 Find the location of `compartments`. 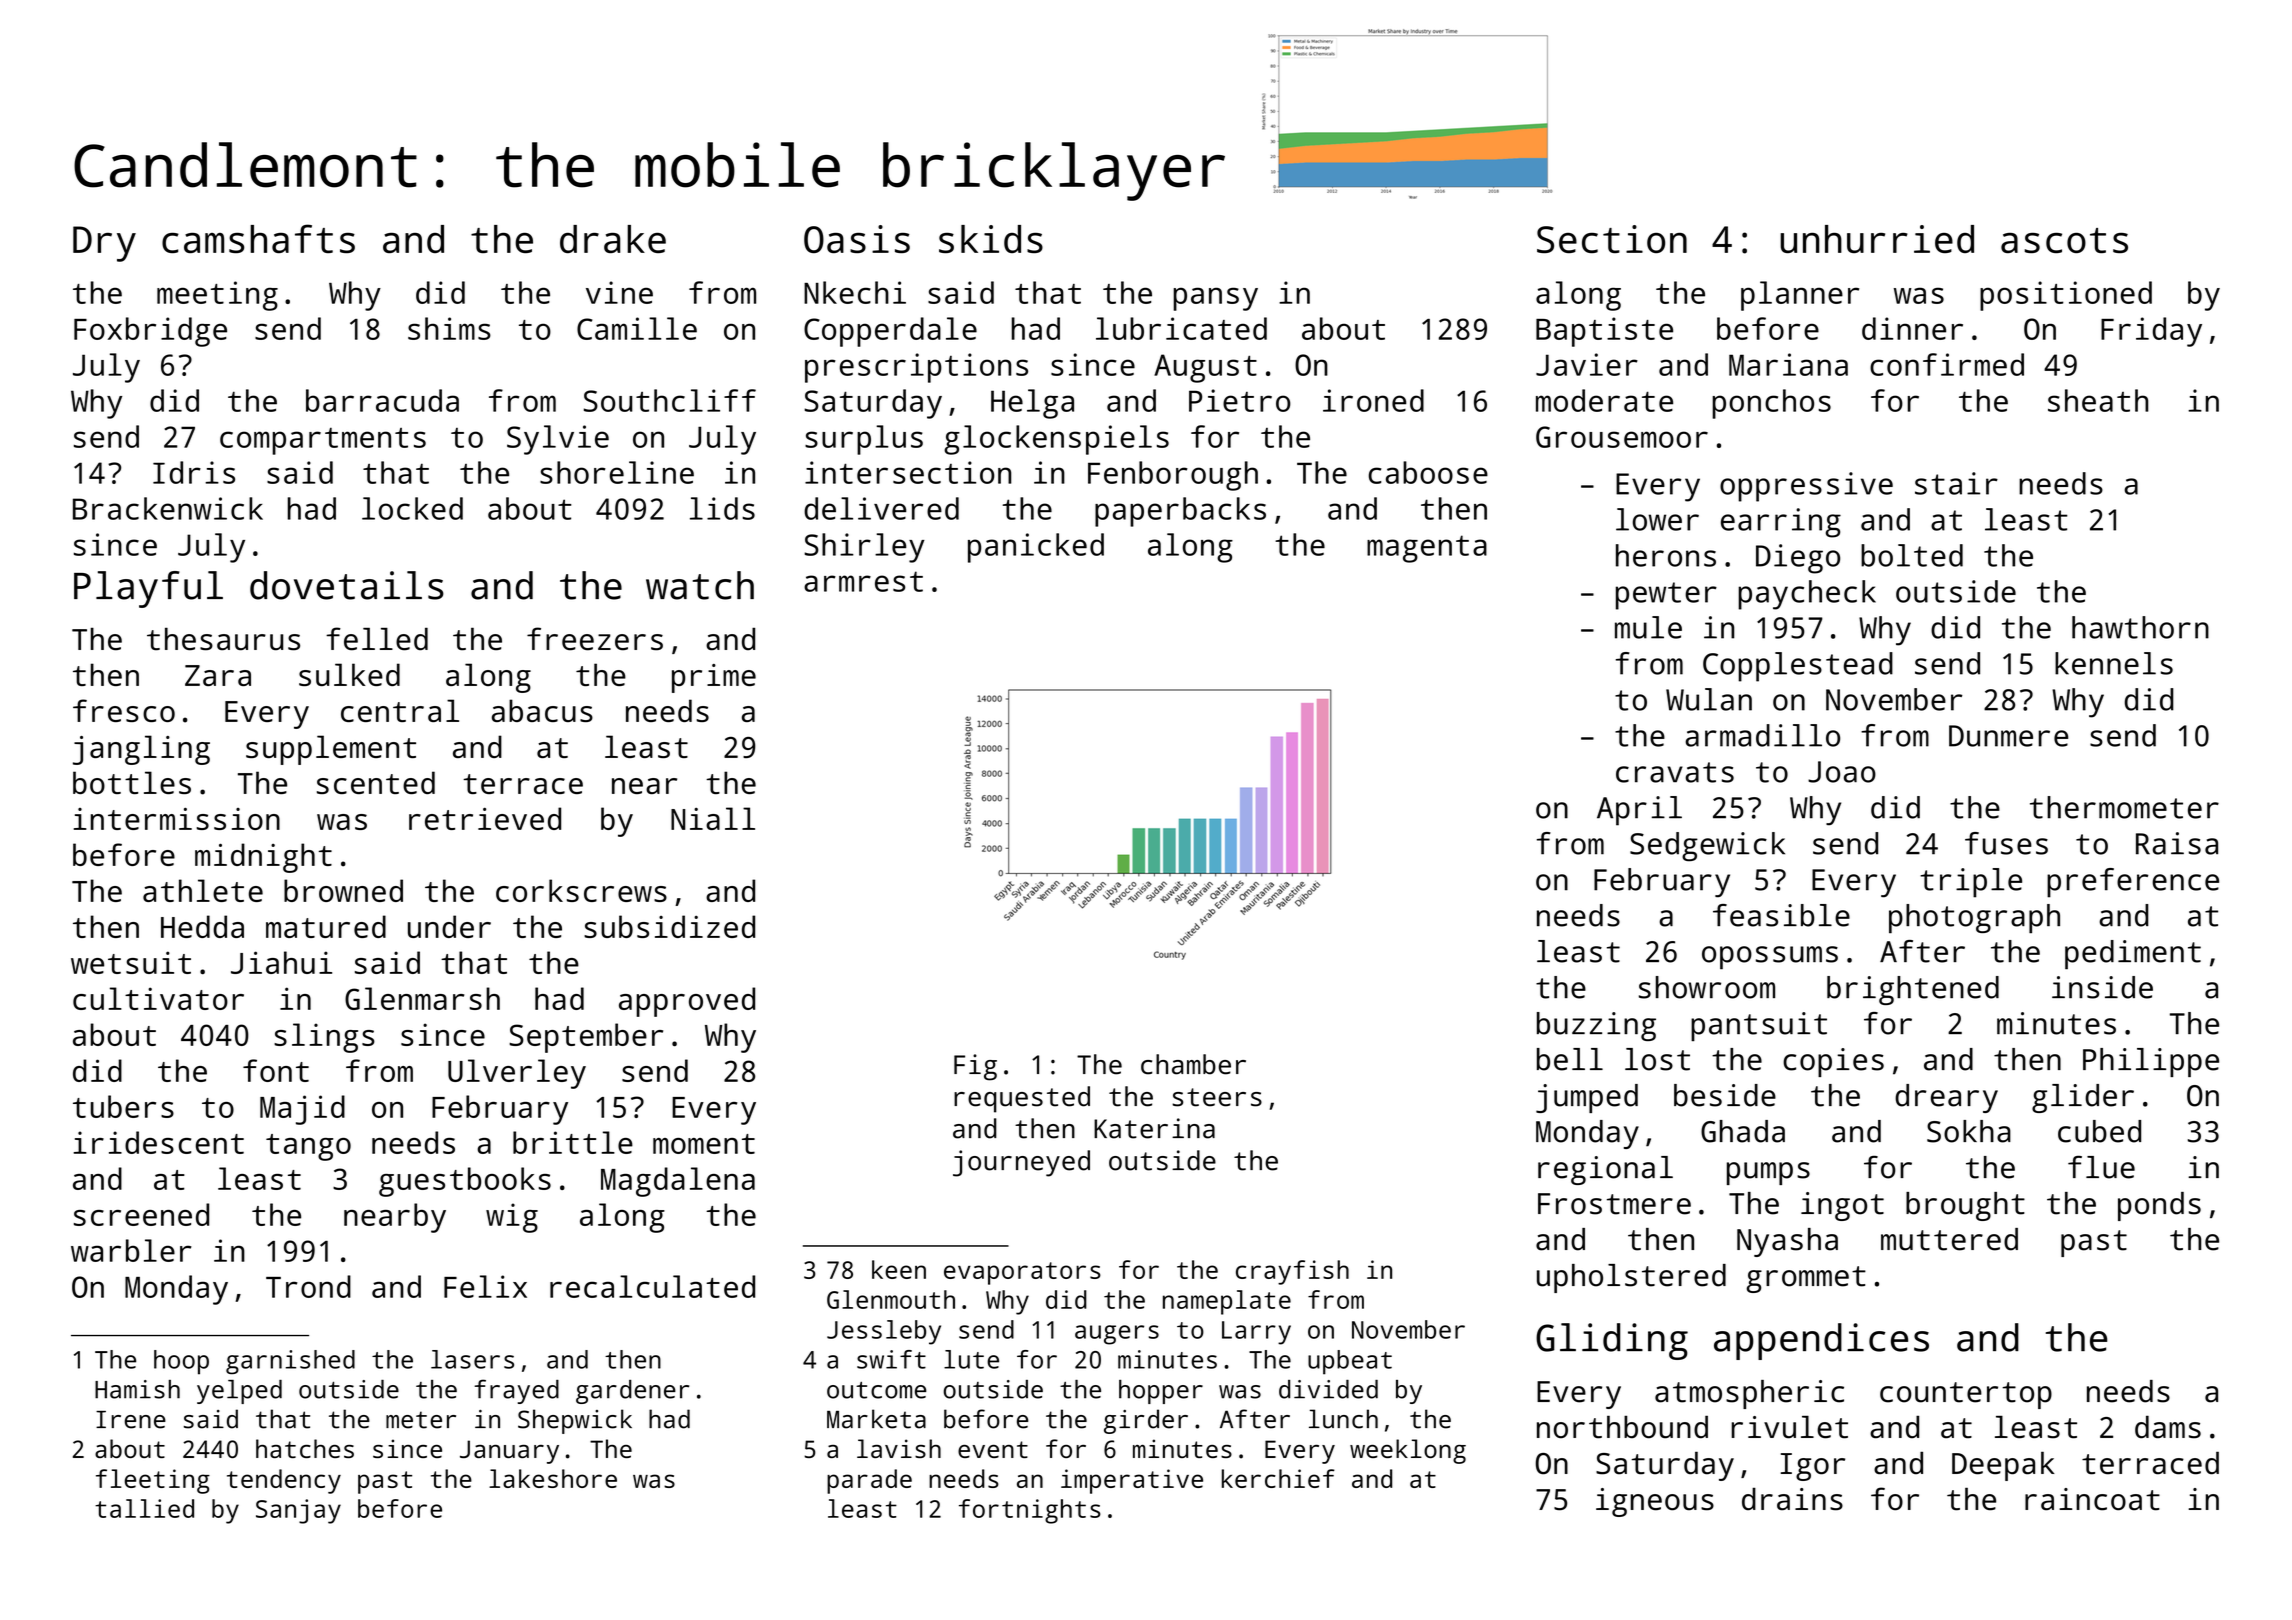

compartments is located at coordinates (323, 441).
